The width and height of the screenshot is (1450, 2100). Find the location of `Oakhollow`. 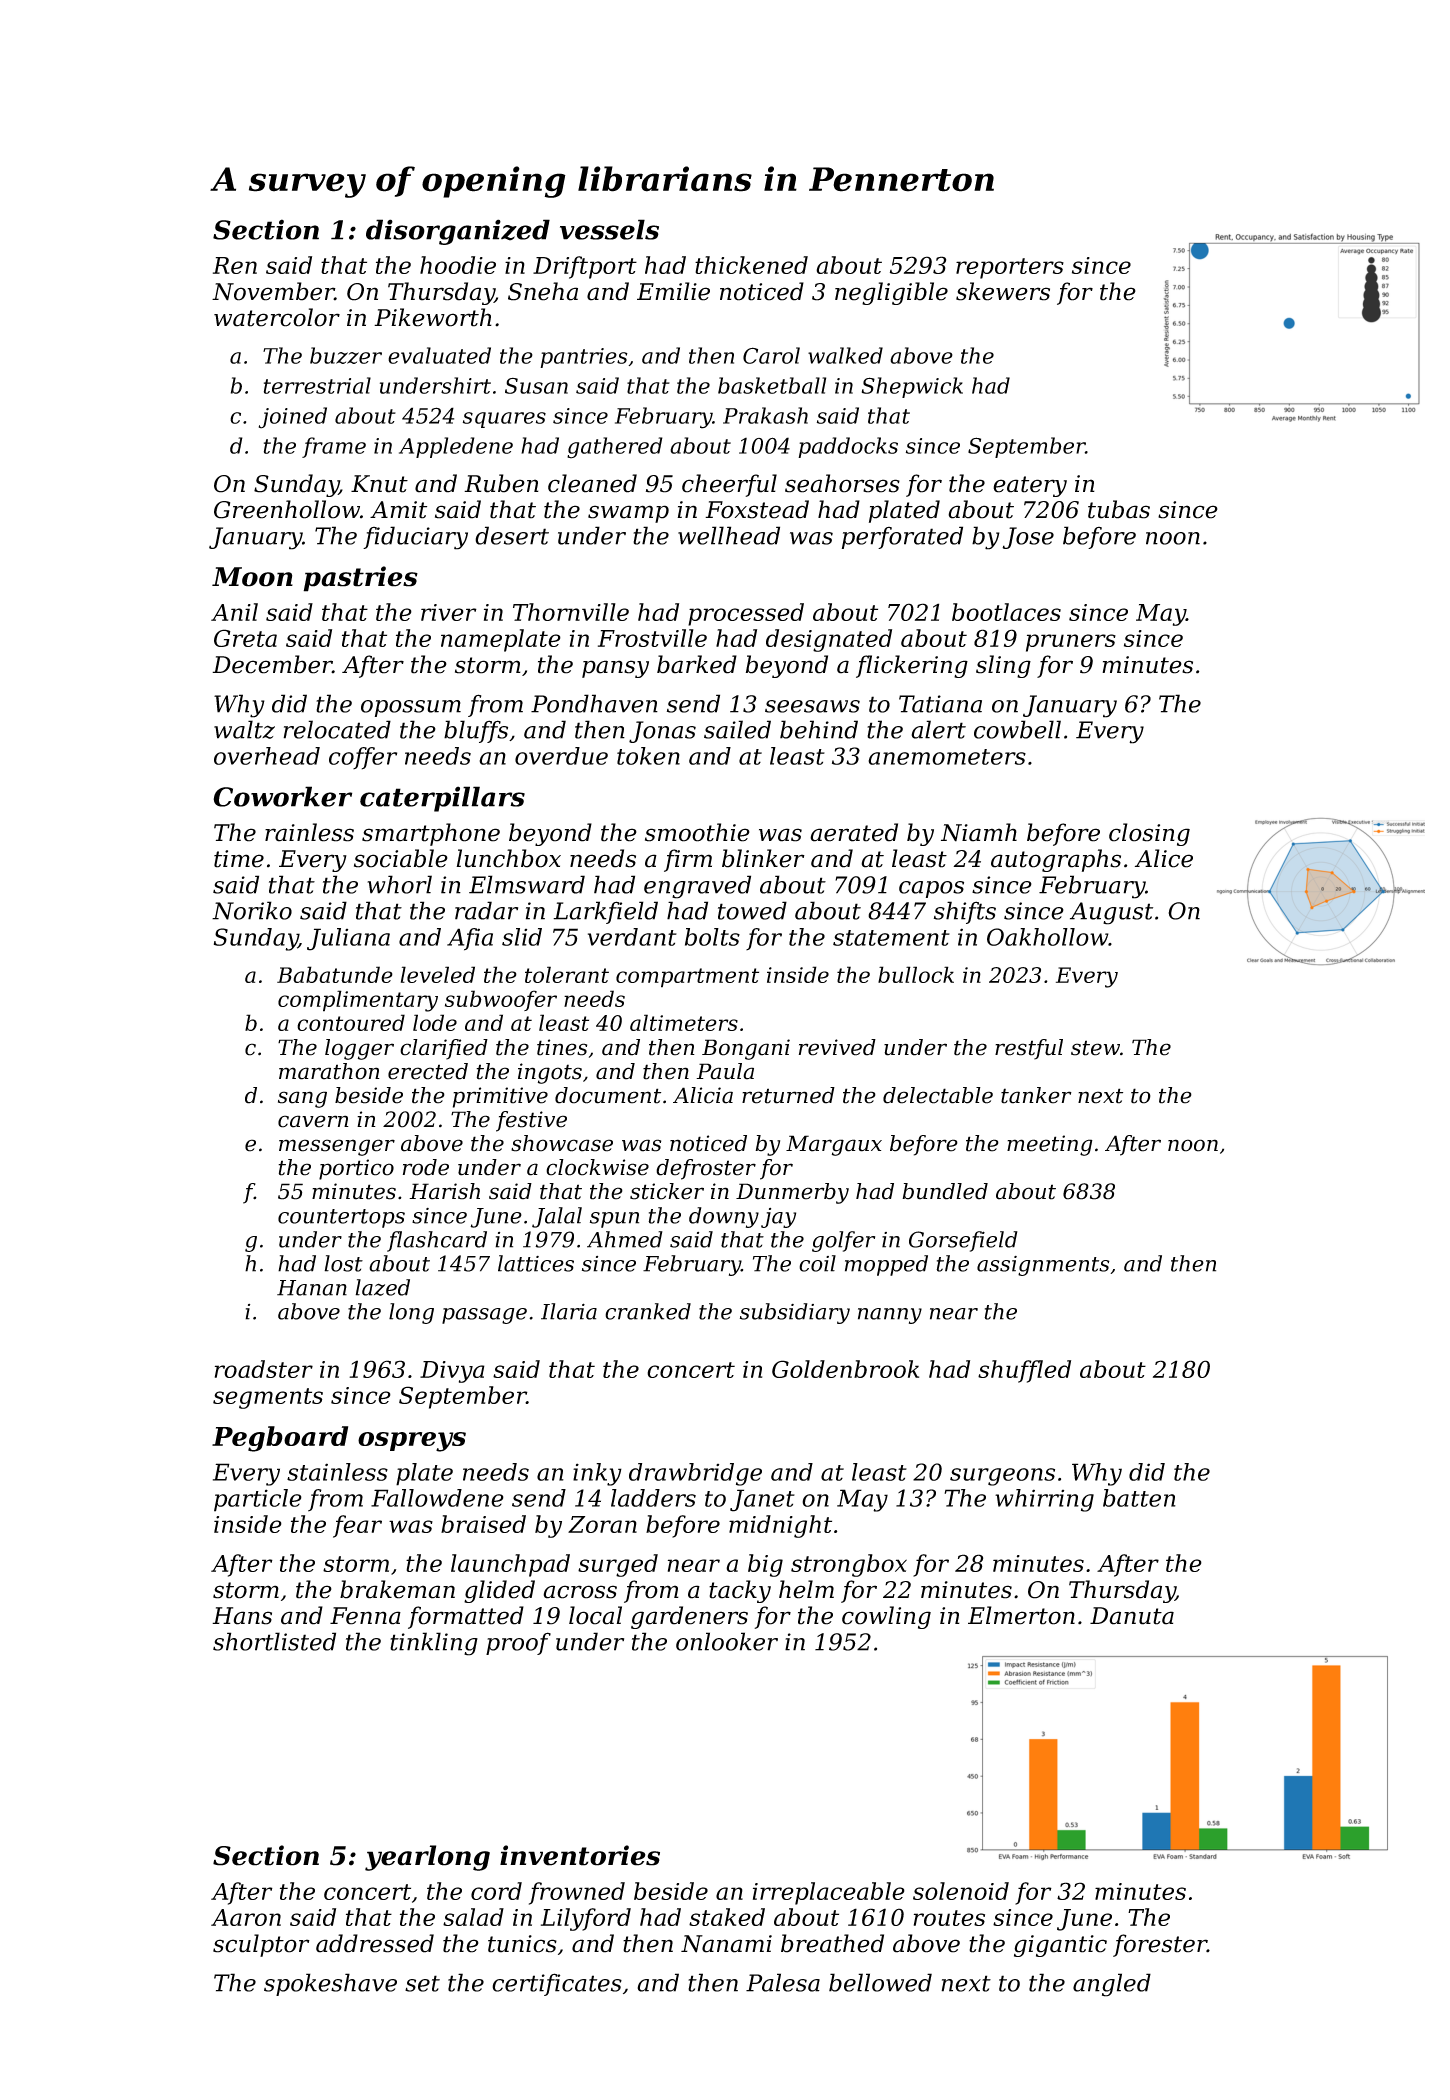

Oakhollow is located at coordinates (1048, 937).
